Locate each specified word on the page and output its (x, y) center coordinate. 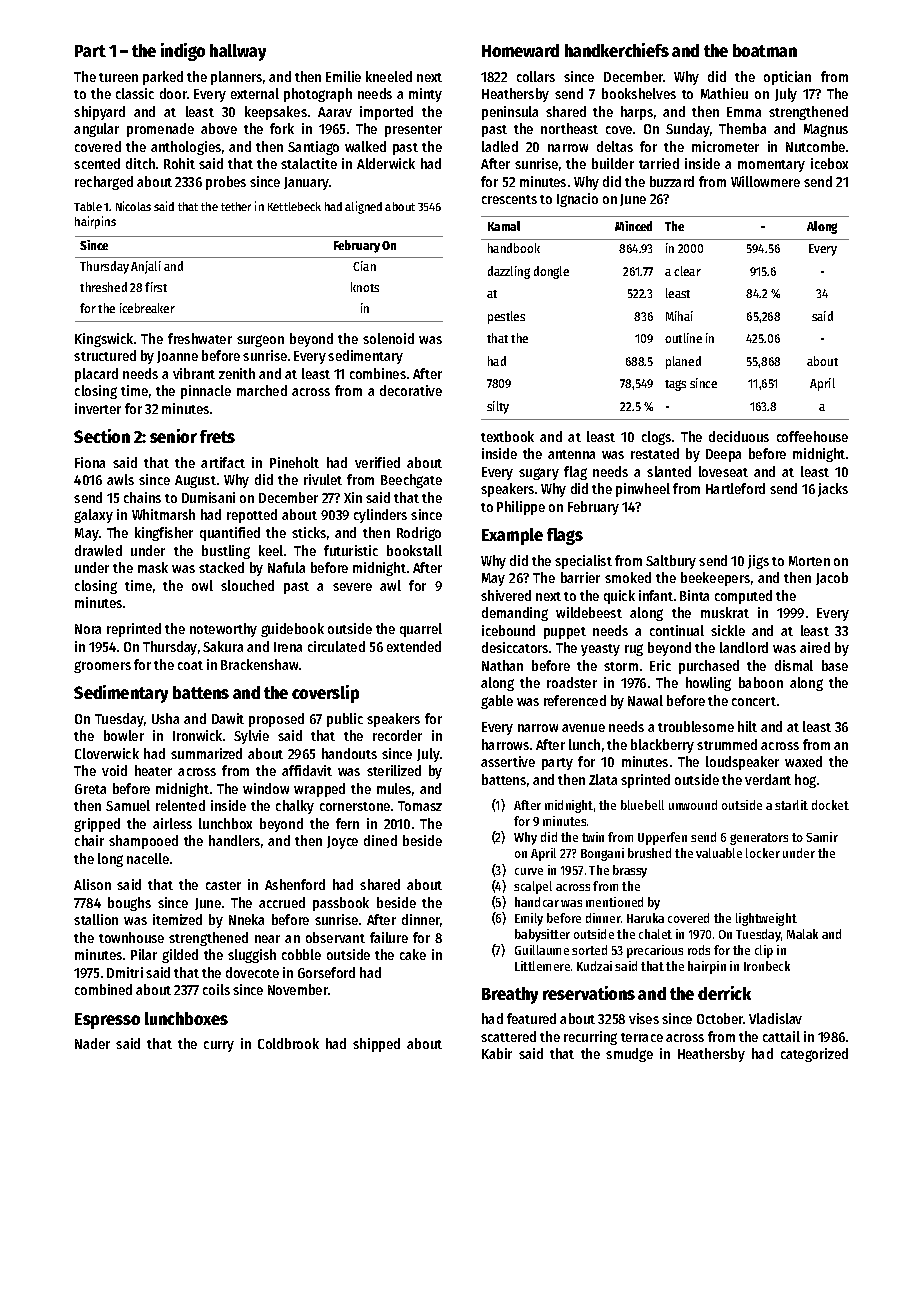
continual (677, 630)
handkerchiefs (617, 50)
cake (413, 954)
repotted (252, 516)
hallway (238, 52)
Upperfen (662, 838)
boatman (765, 50)
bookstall (414, 550)
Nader (92, 1043)
